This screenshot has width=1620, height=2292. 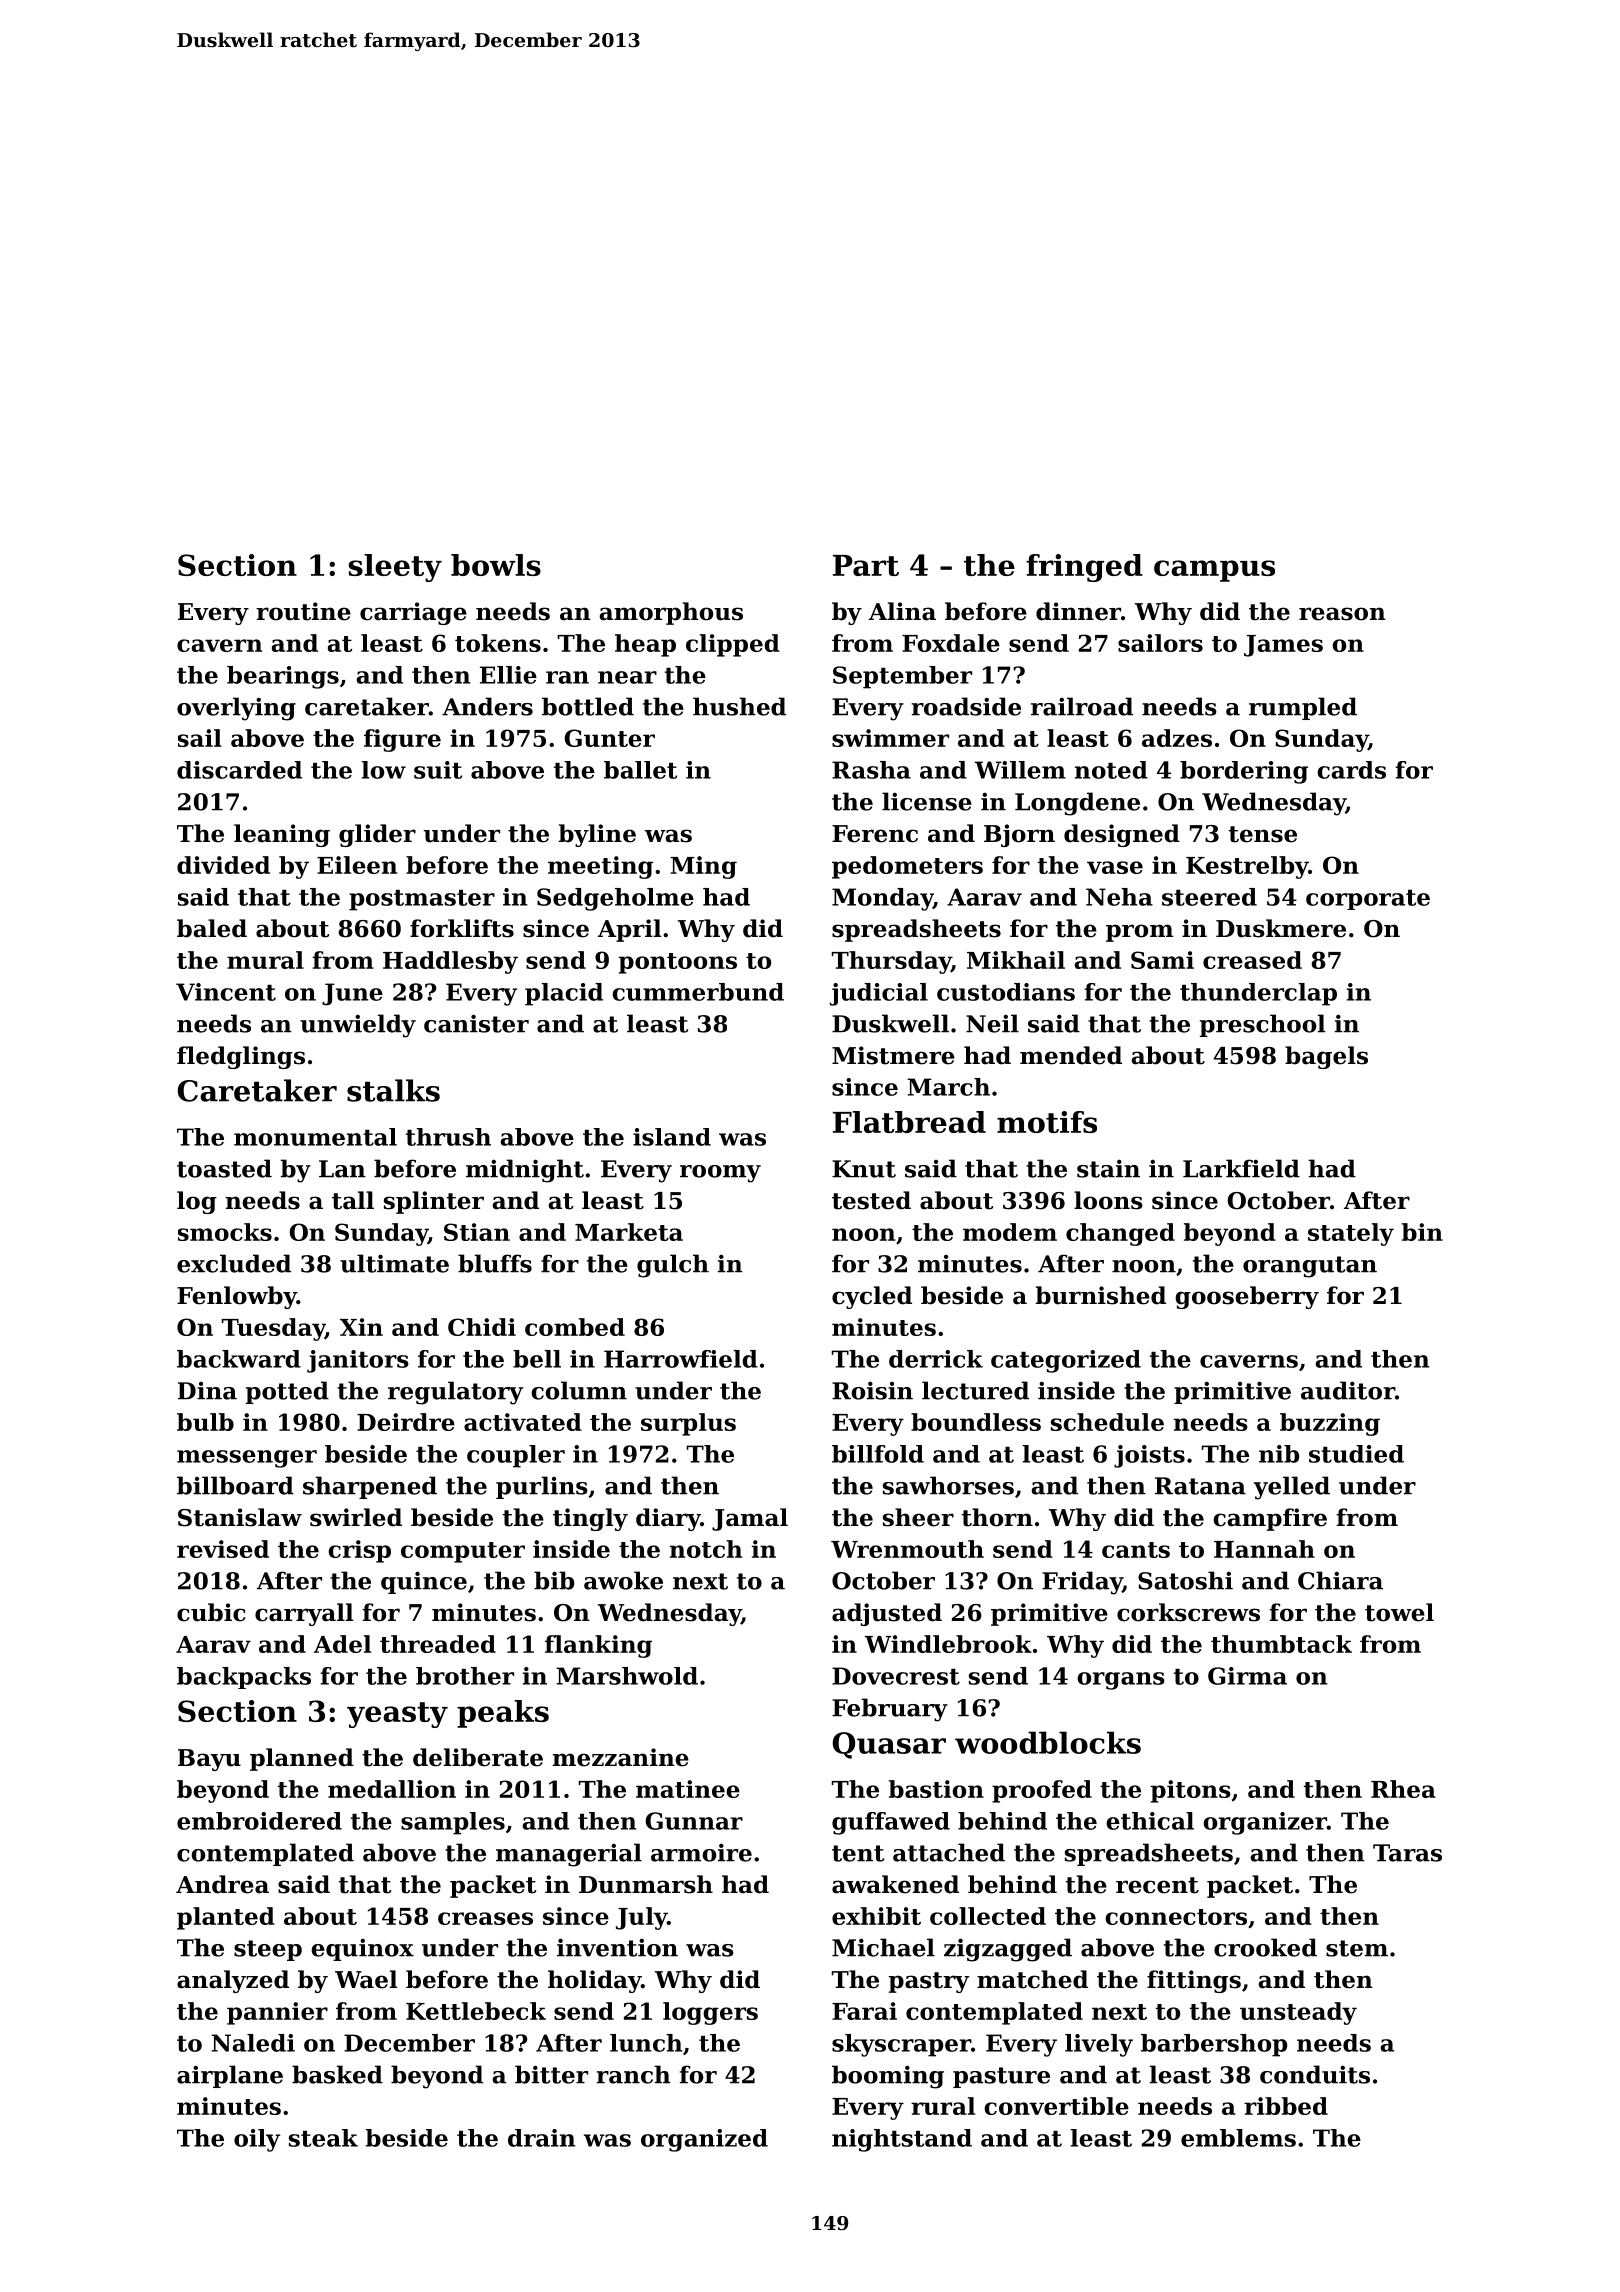 What do you see at coordinates (205, 1422) in the screenshot?
I see `bulb` at bounding box center [205, 1422].
